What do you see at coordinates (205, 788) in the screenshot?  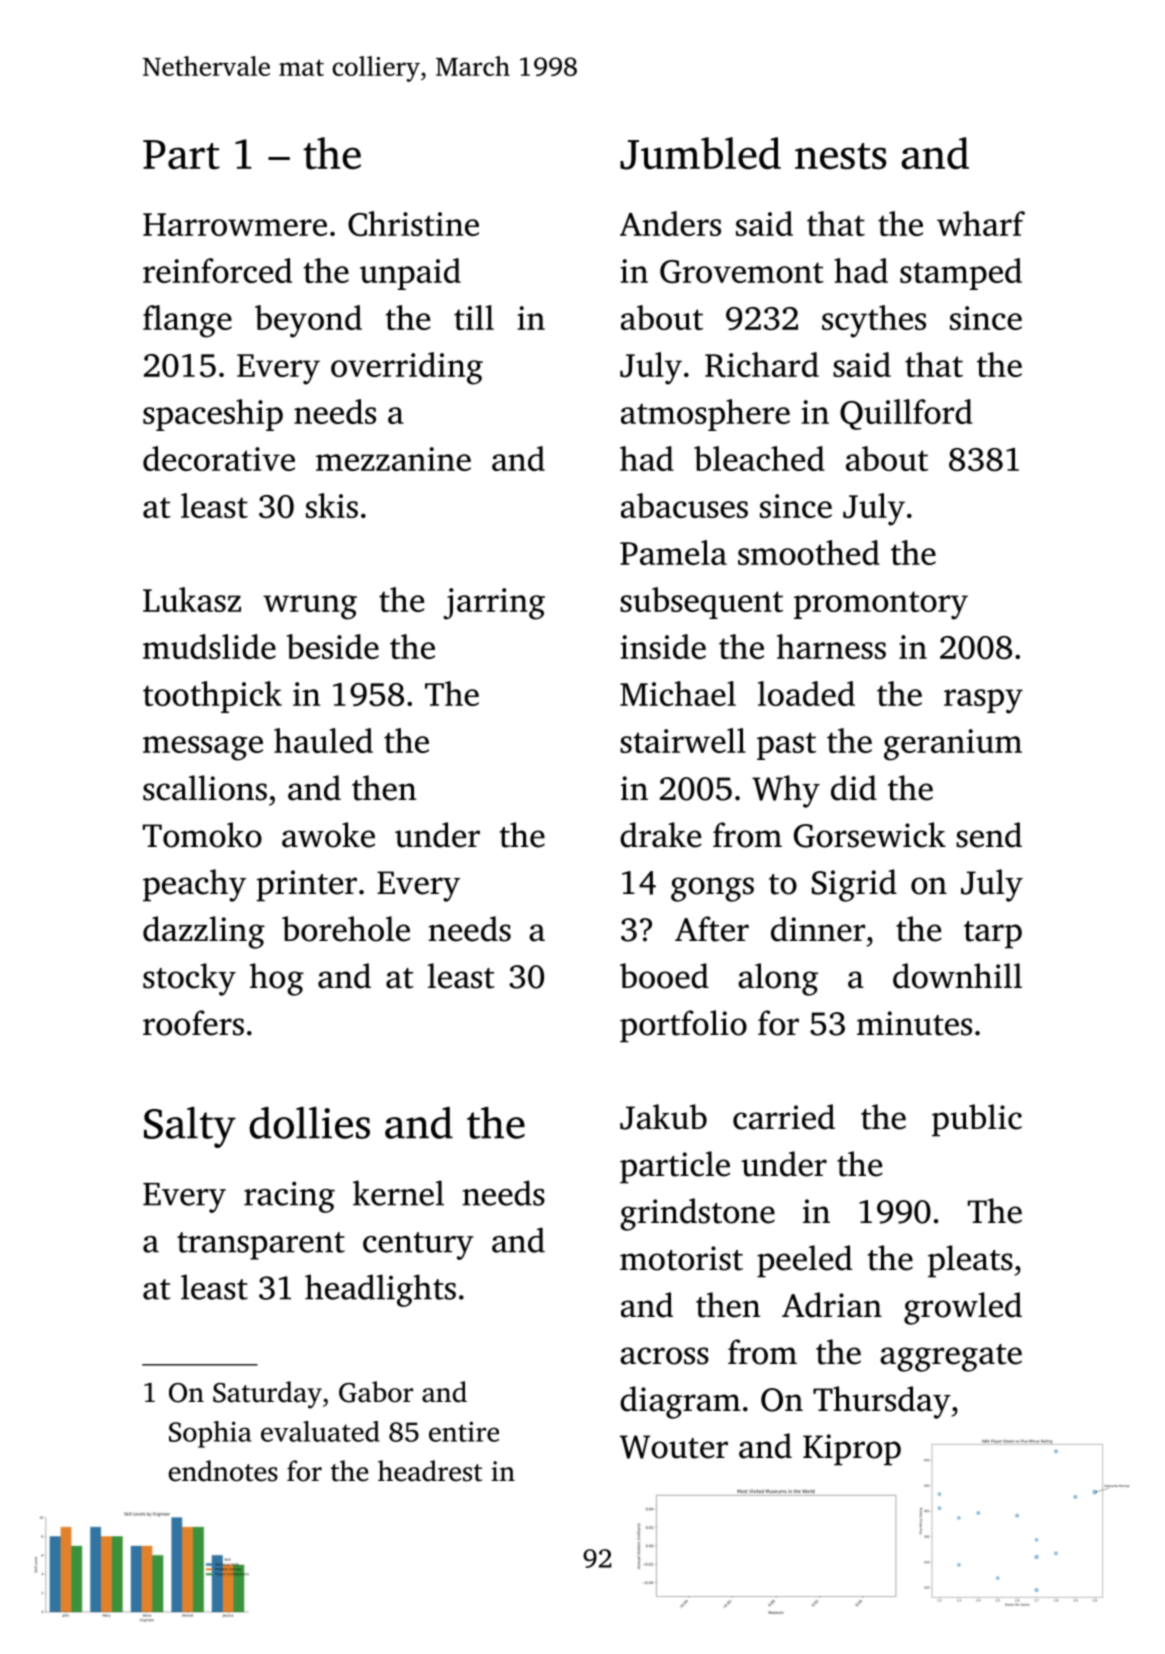 I see `scallions` at bounding box center [205, 788].
